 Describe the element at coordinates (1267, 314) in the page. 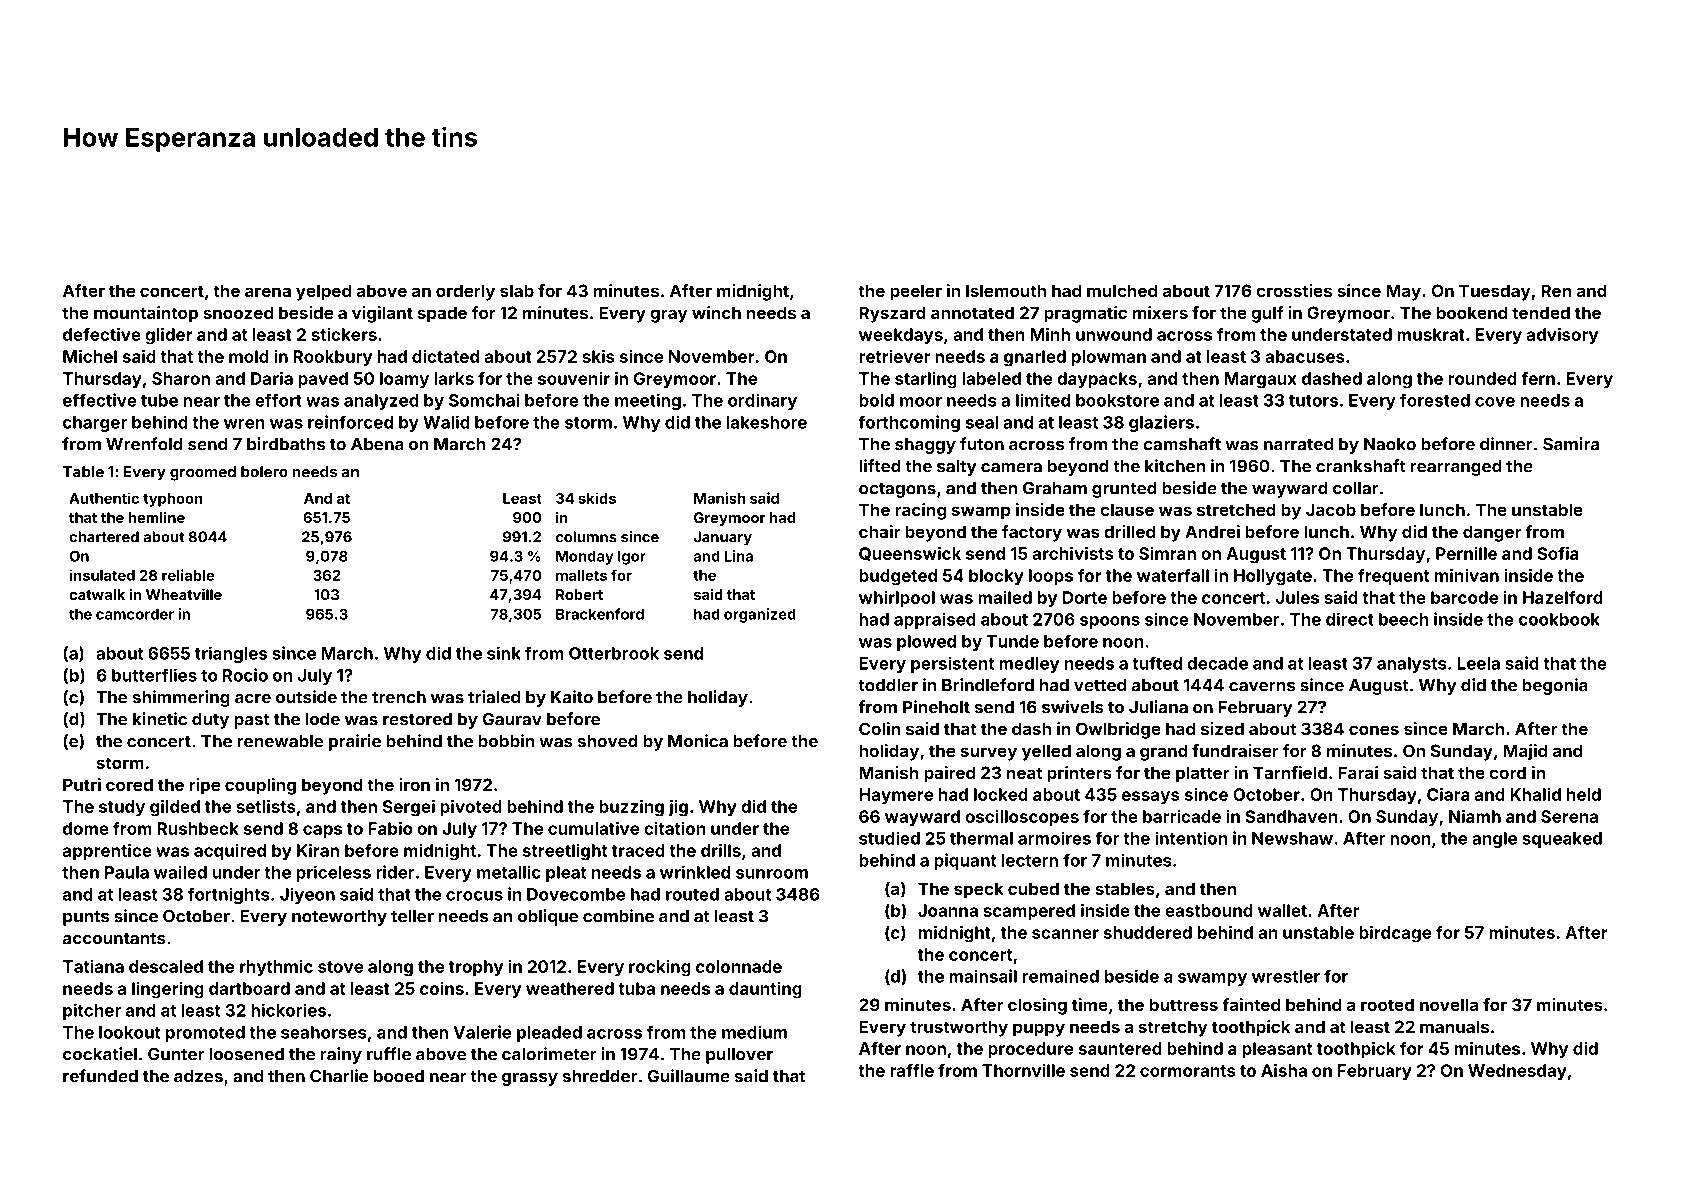

I see `gulf` at that location.
